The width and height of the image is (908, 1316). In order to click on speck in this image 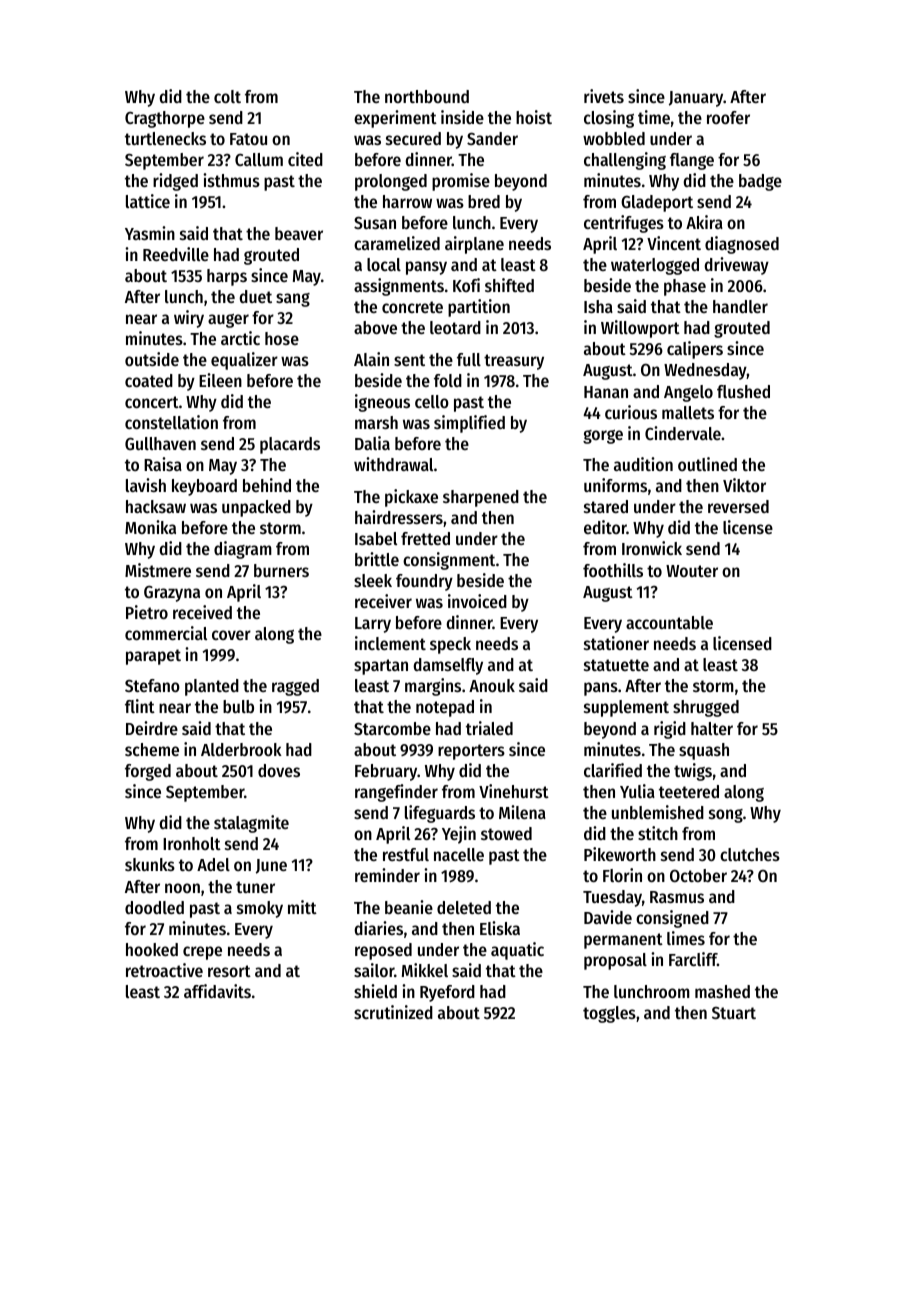, I will do `click(450, 645)`.
